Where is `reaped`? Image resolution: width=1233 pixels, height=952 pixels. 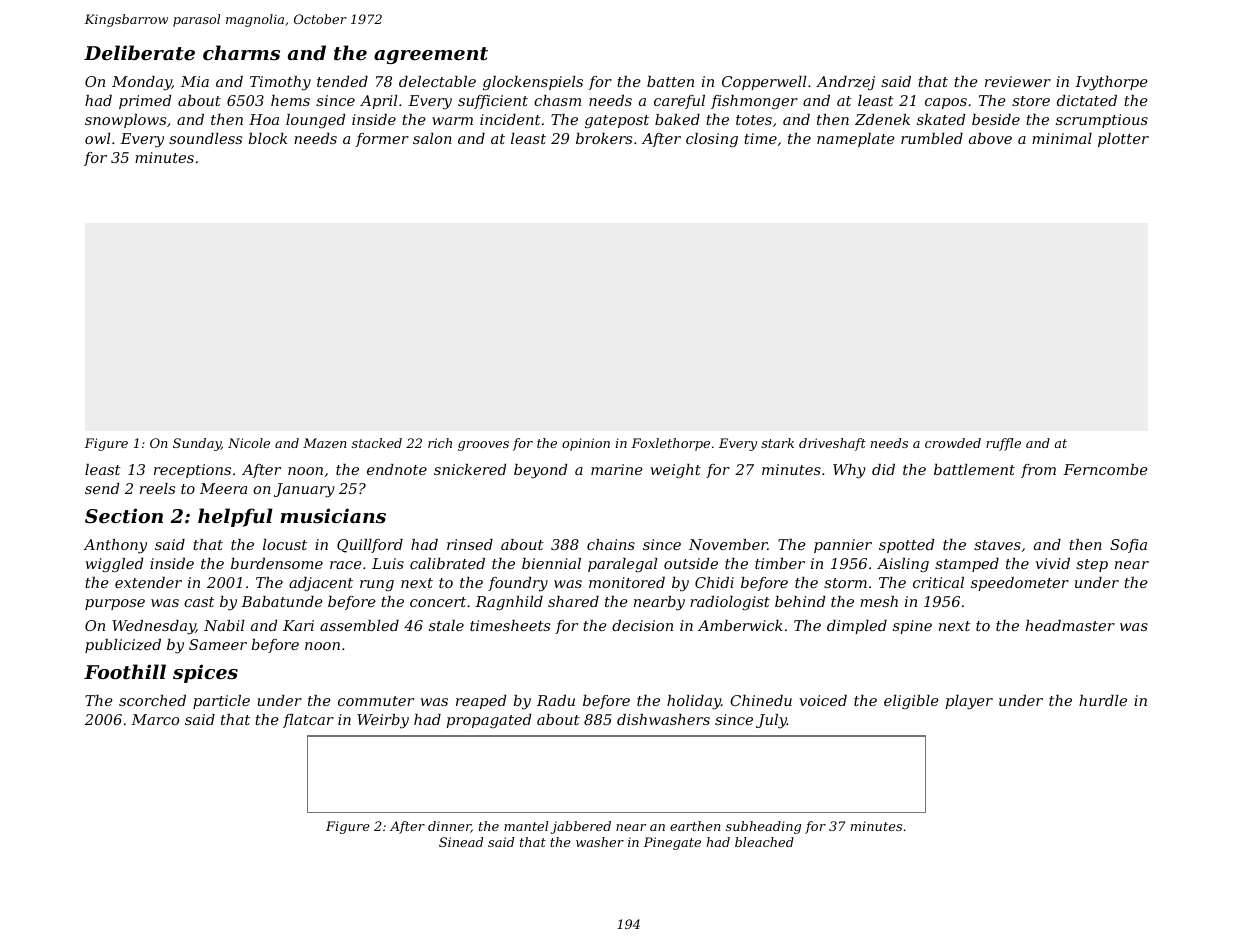 reaped is located at coordinates (481, 702).
